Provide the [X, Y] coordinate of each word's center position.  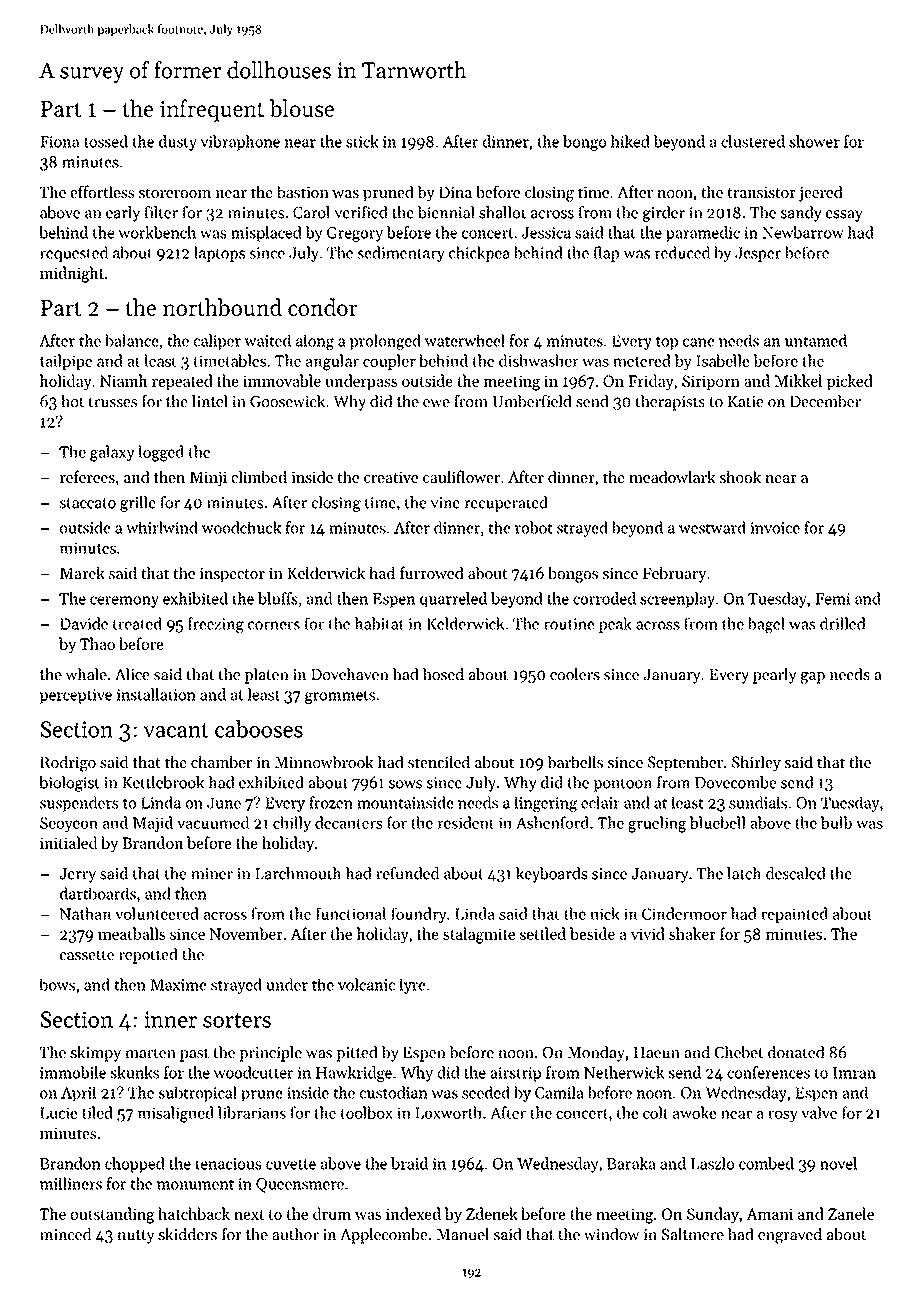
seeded [486, 1092]
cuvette [291, 1164]
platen [266, 676]
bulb [836, 822]
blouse [302, 108]
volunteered [157, 913]
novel [838, 1163]
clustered [753, 141]
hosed [443, 674]
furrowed [431, 572]
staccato [88, 503]
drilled [842, 623]
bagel [766, 625]
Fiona [59, 142]
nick [605, 913]
